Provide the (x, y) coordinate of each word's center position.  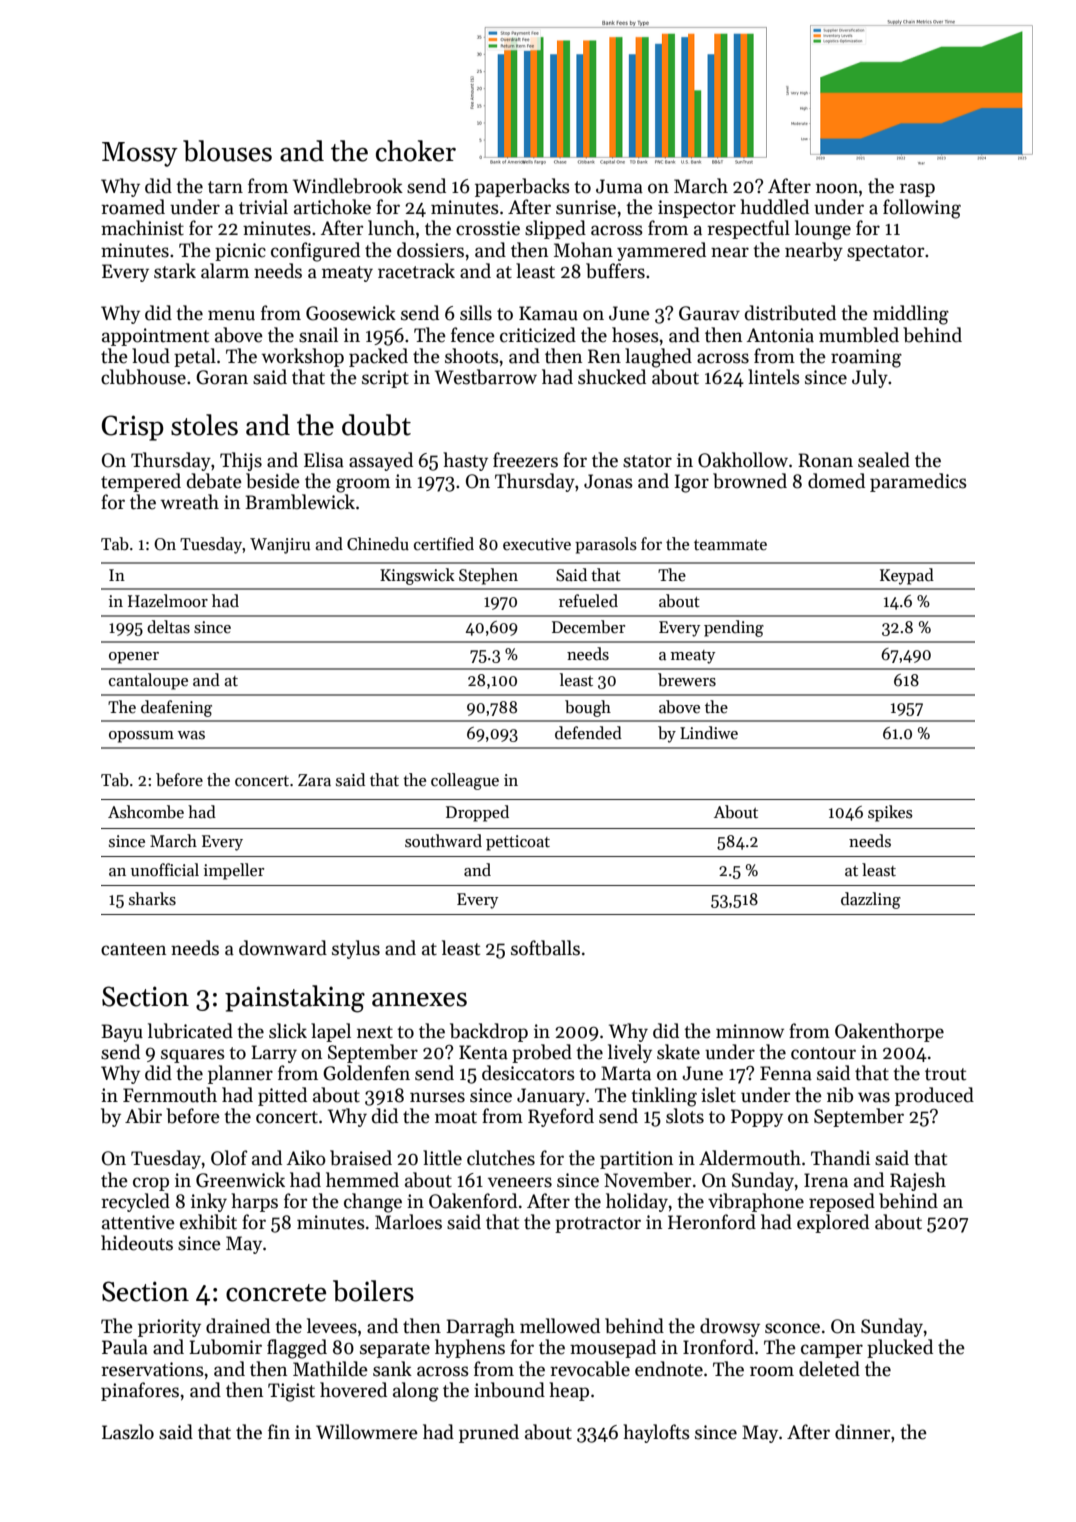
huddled (774, 207)
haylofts (656, 1433)
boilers (373, 1291)
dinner (862, 1432)
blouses (227, 151)
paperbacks (522, 187)
